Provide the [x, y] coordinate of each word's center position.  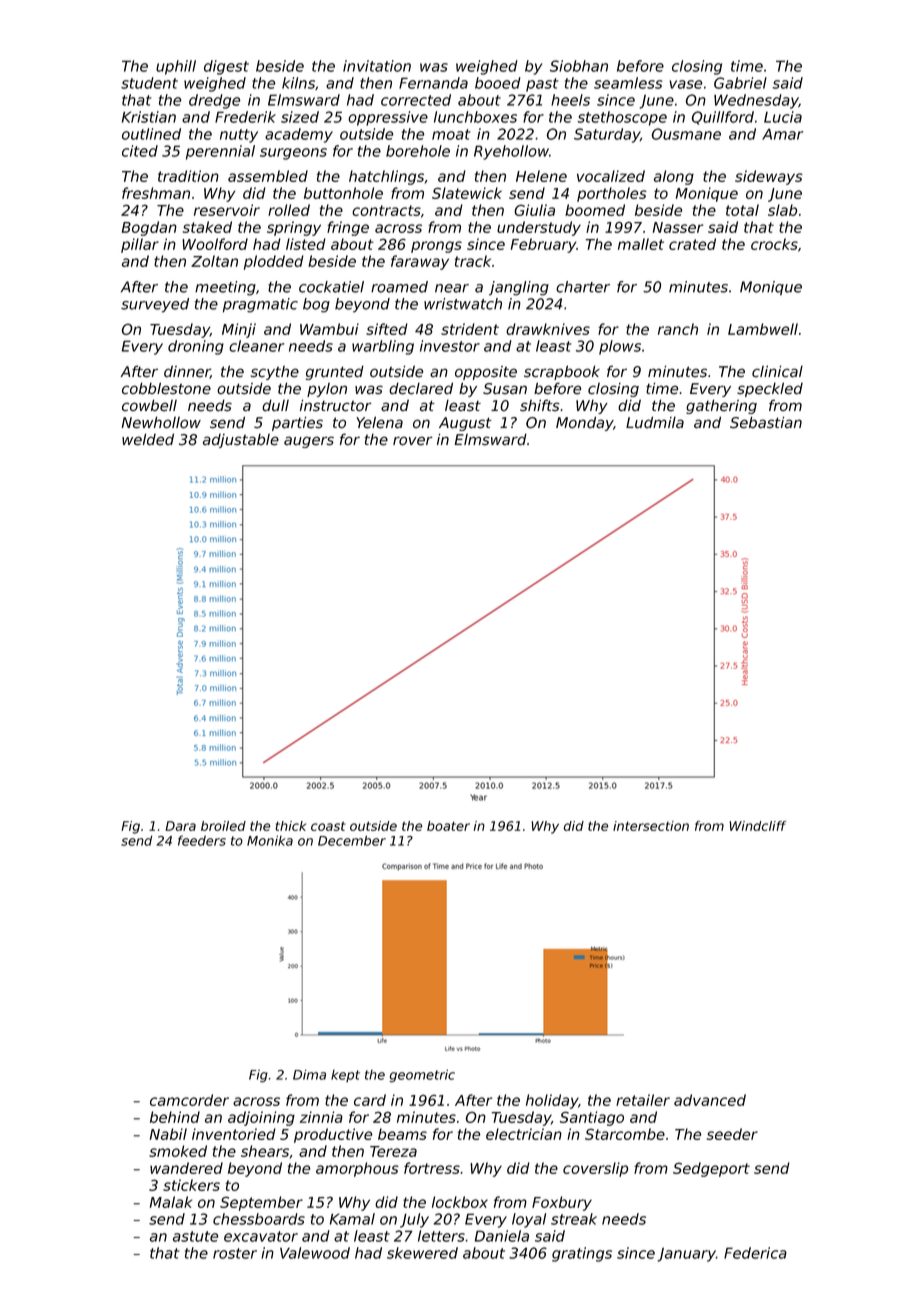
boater [448, 826]
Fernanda [433, 83]
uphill [176, 67]
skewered [422, 1253]
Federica [755, 1253]
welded [148, 439]
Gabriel [740, 83]
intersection [651, 826]
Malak [171, 1202]
